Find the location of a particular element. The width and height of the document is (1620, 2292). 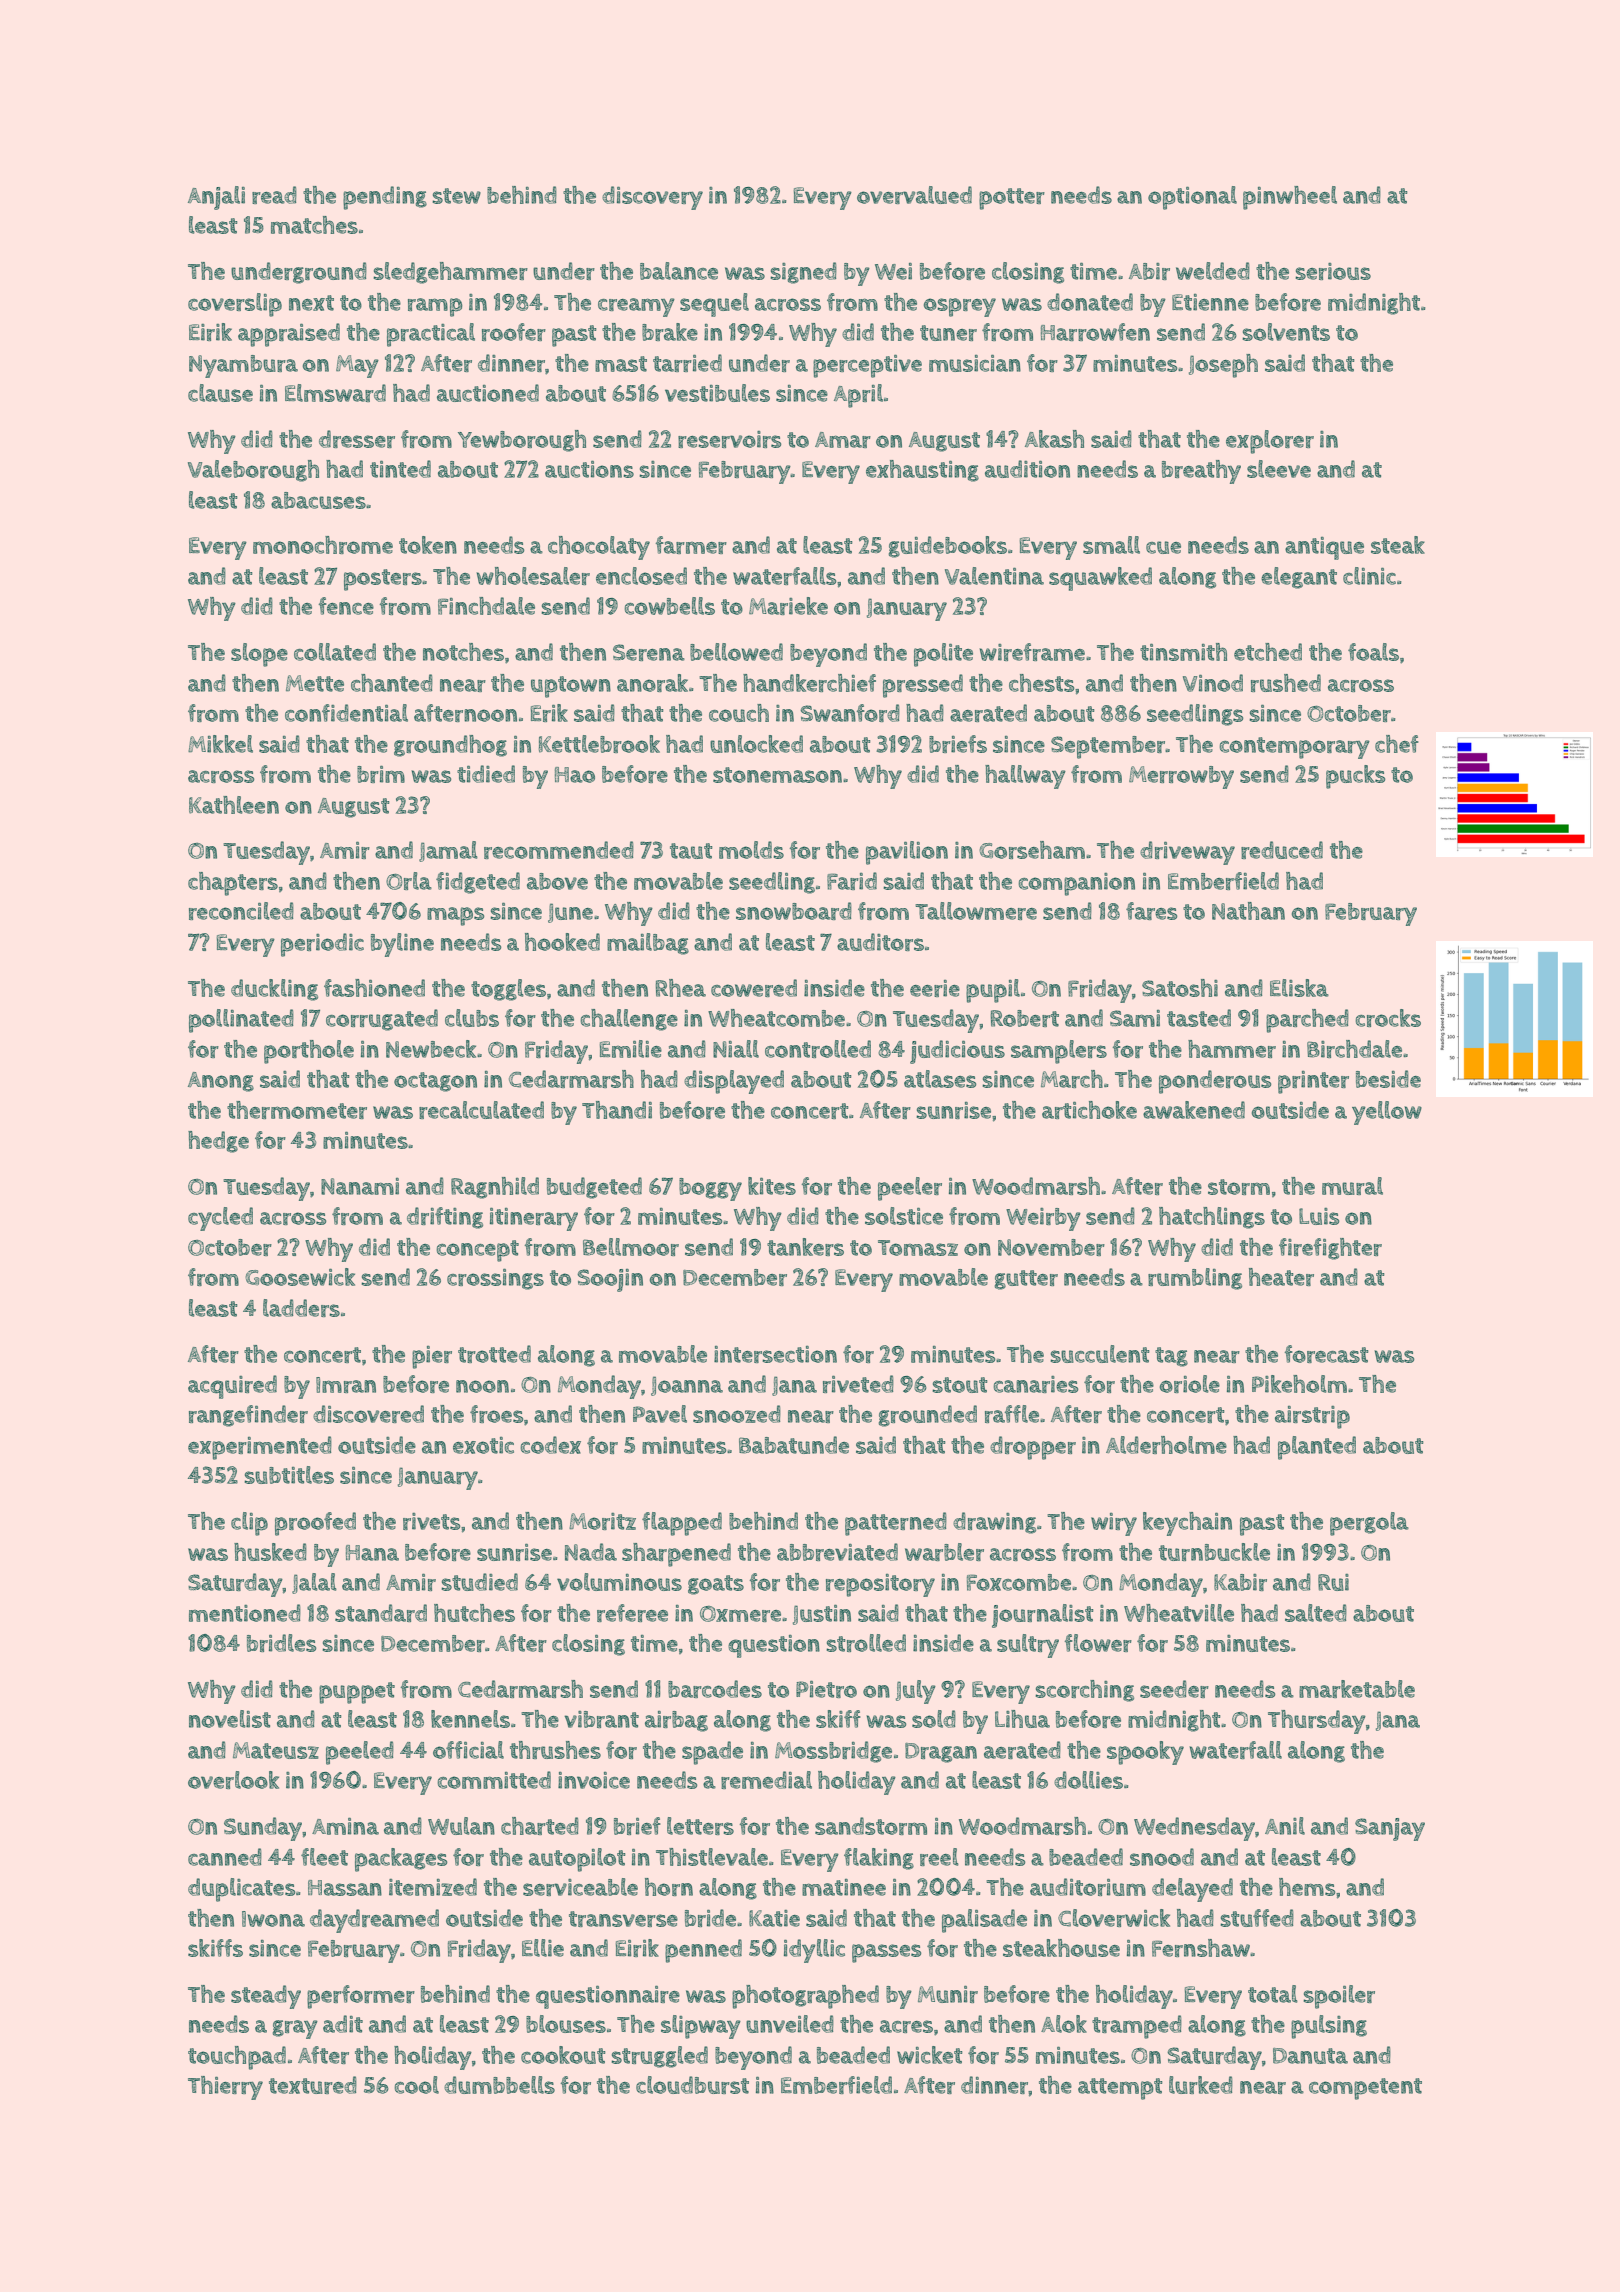

flapped is located at coordinates (682, 1524).
